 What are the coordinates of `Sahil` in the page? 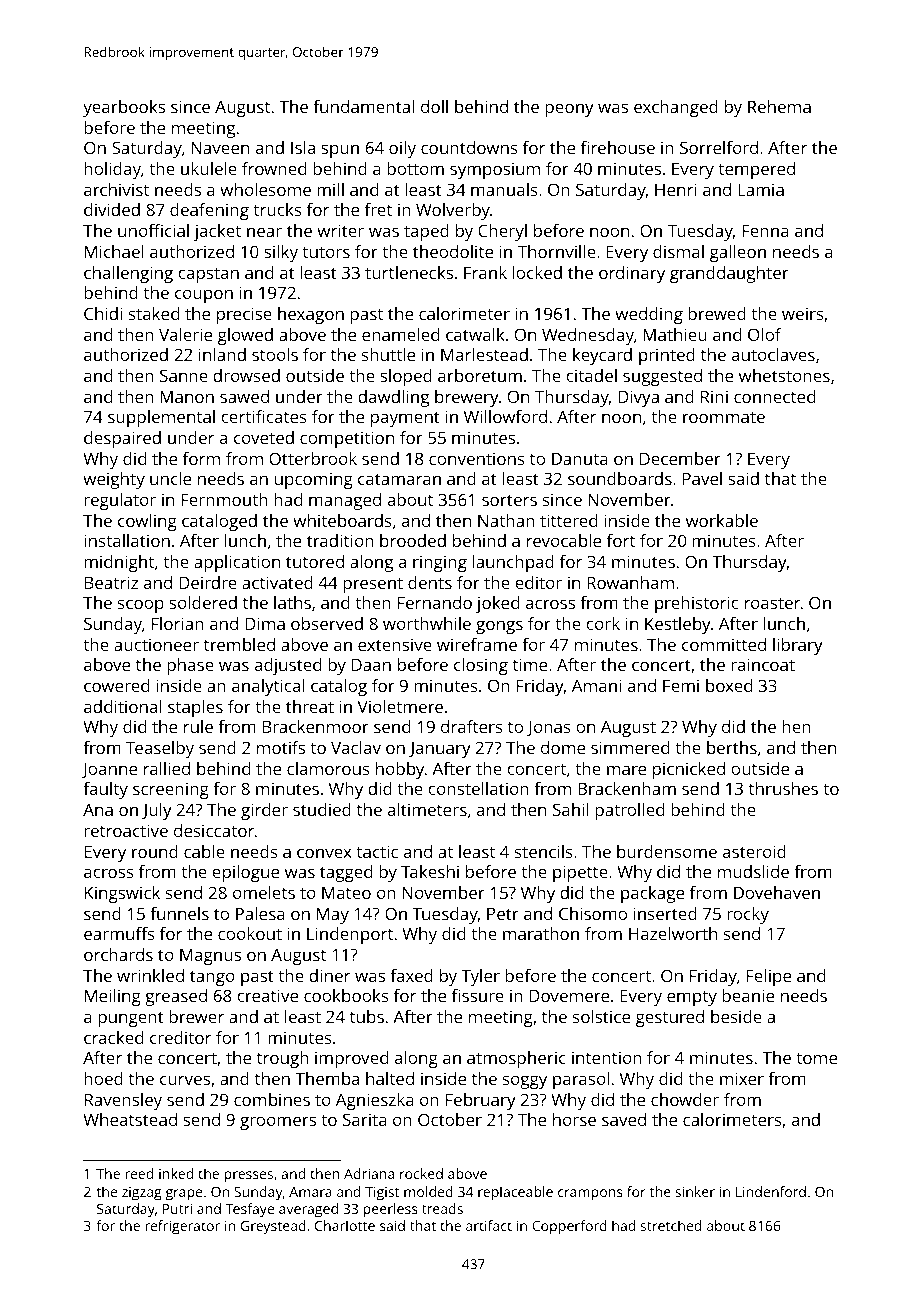 It's located at (571, 809).
